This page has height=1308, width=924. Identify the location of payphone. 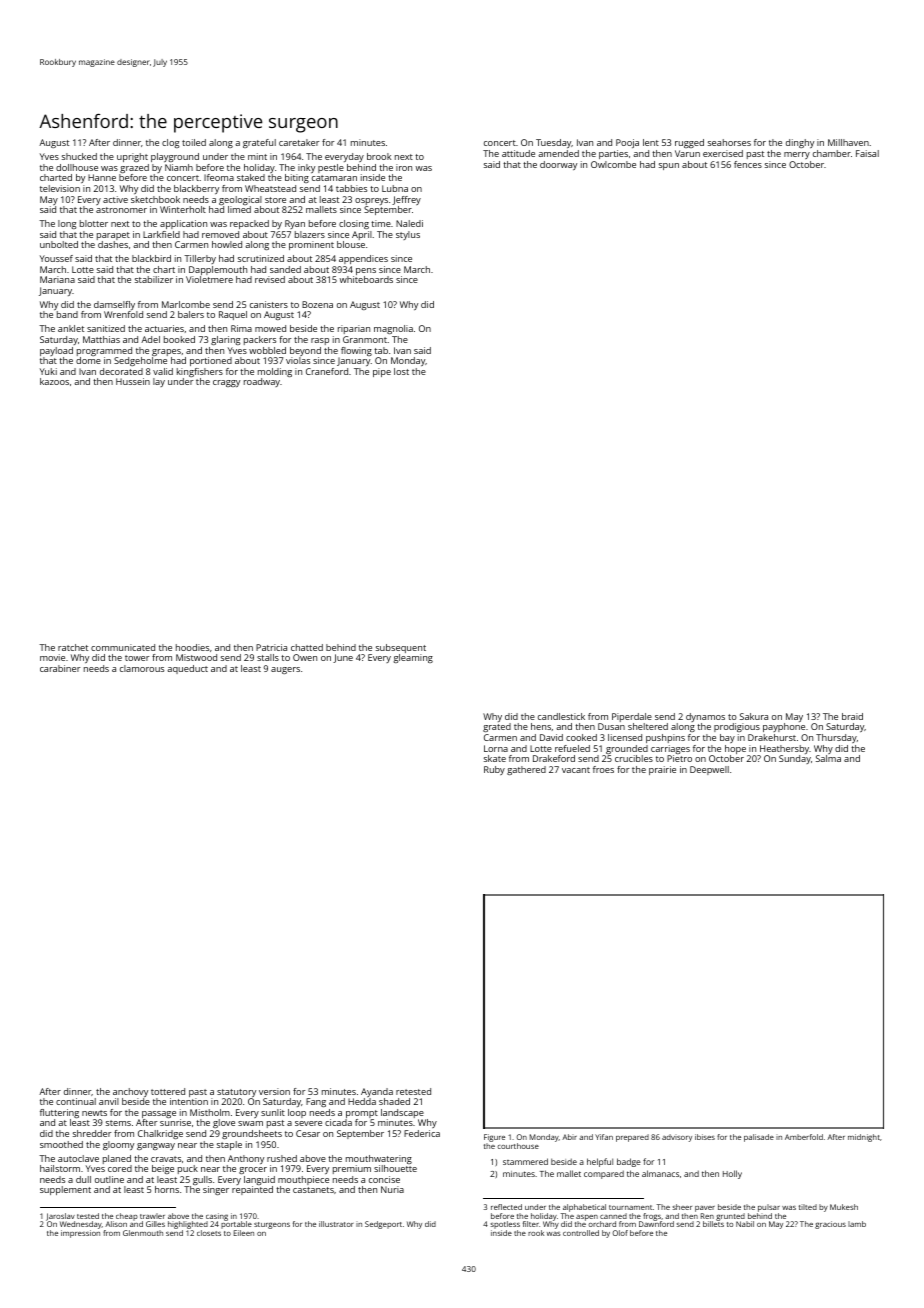
(784, 727).
